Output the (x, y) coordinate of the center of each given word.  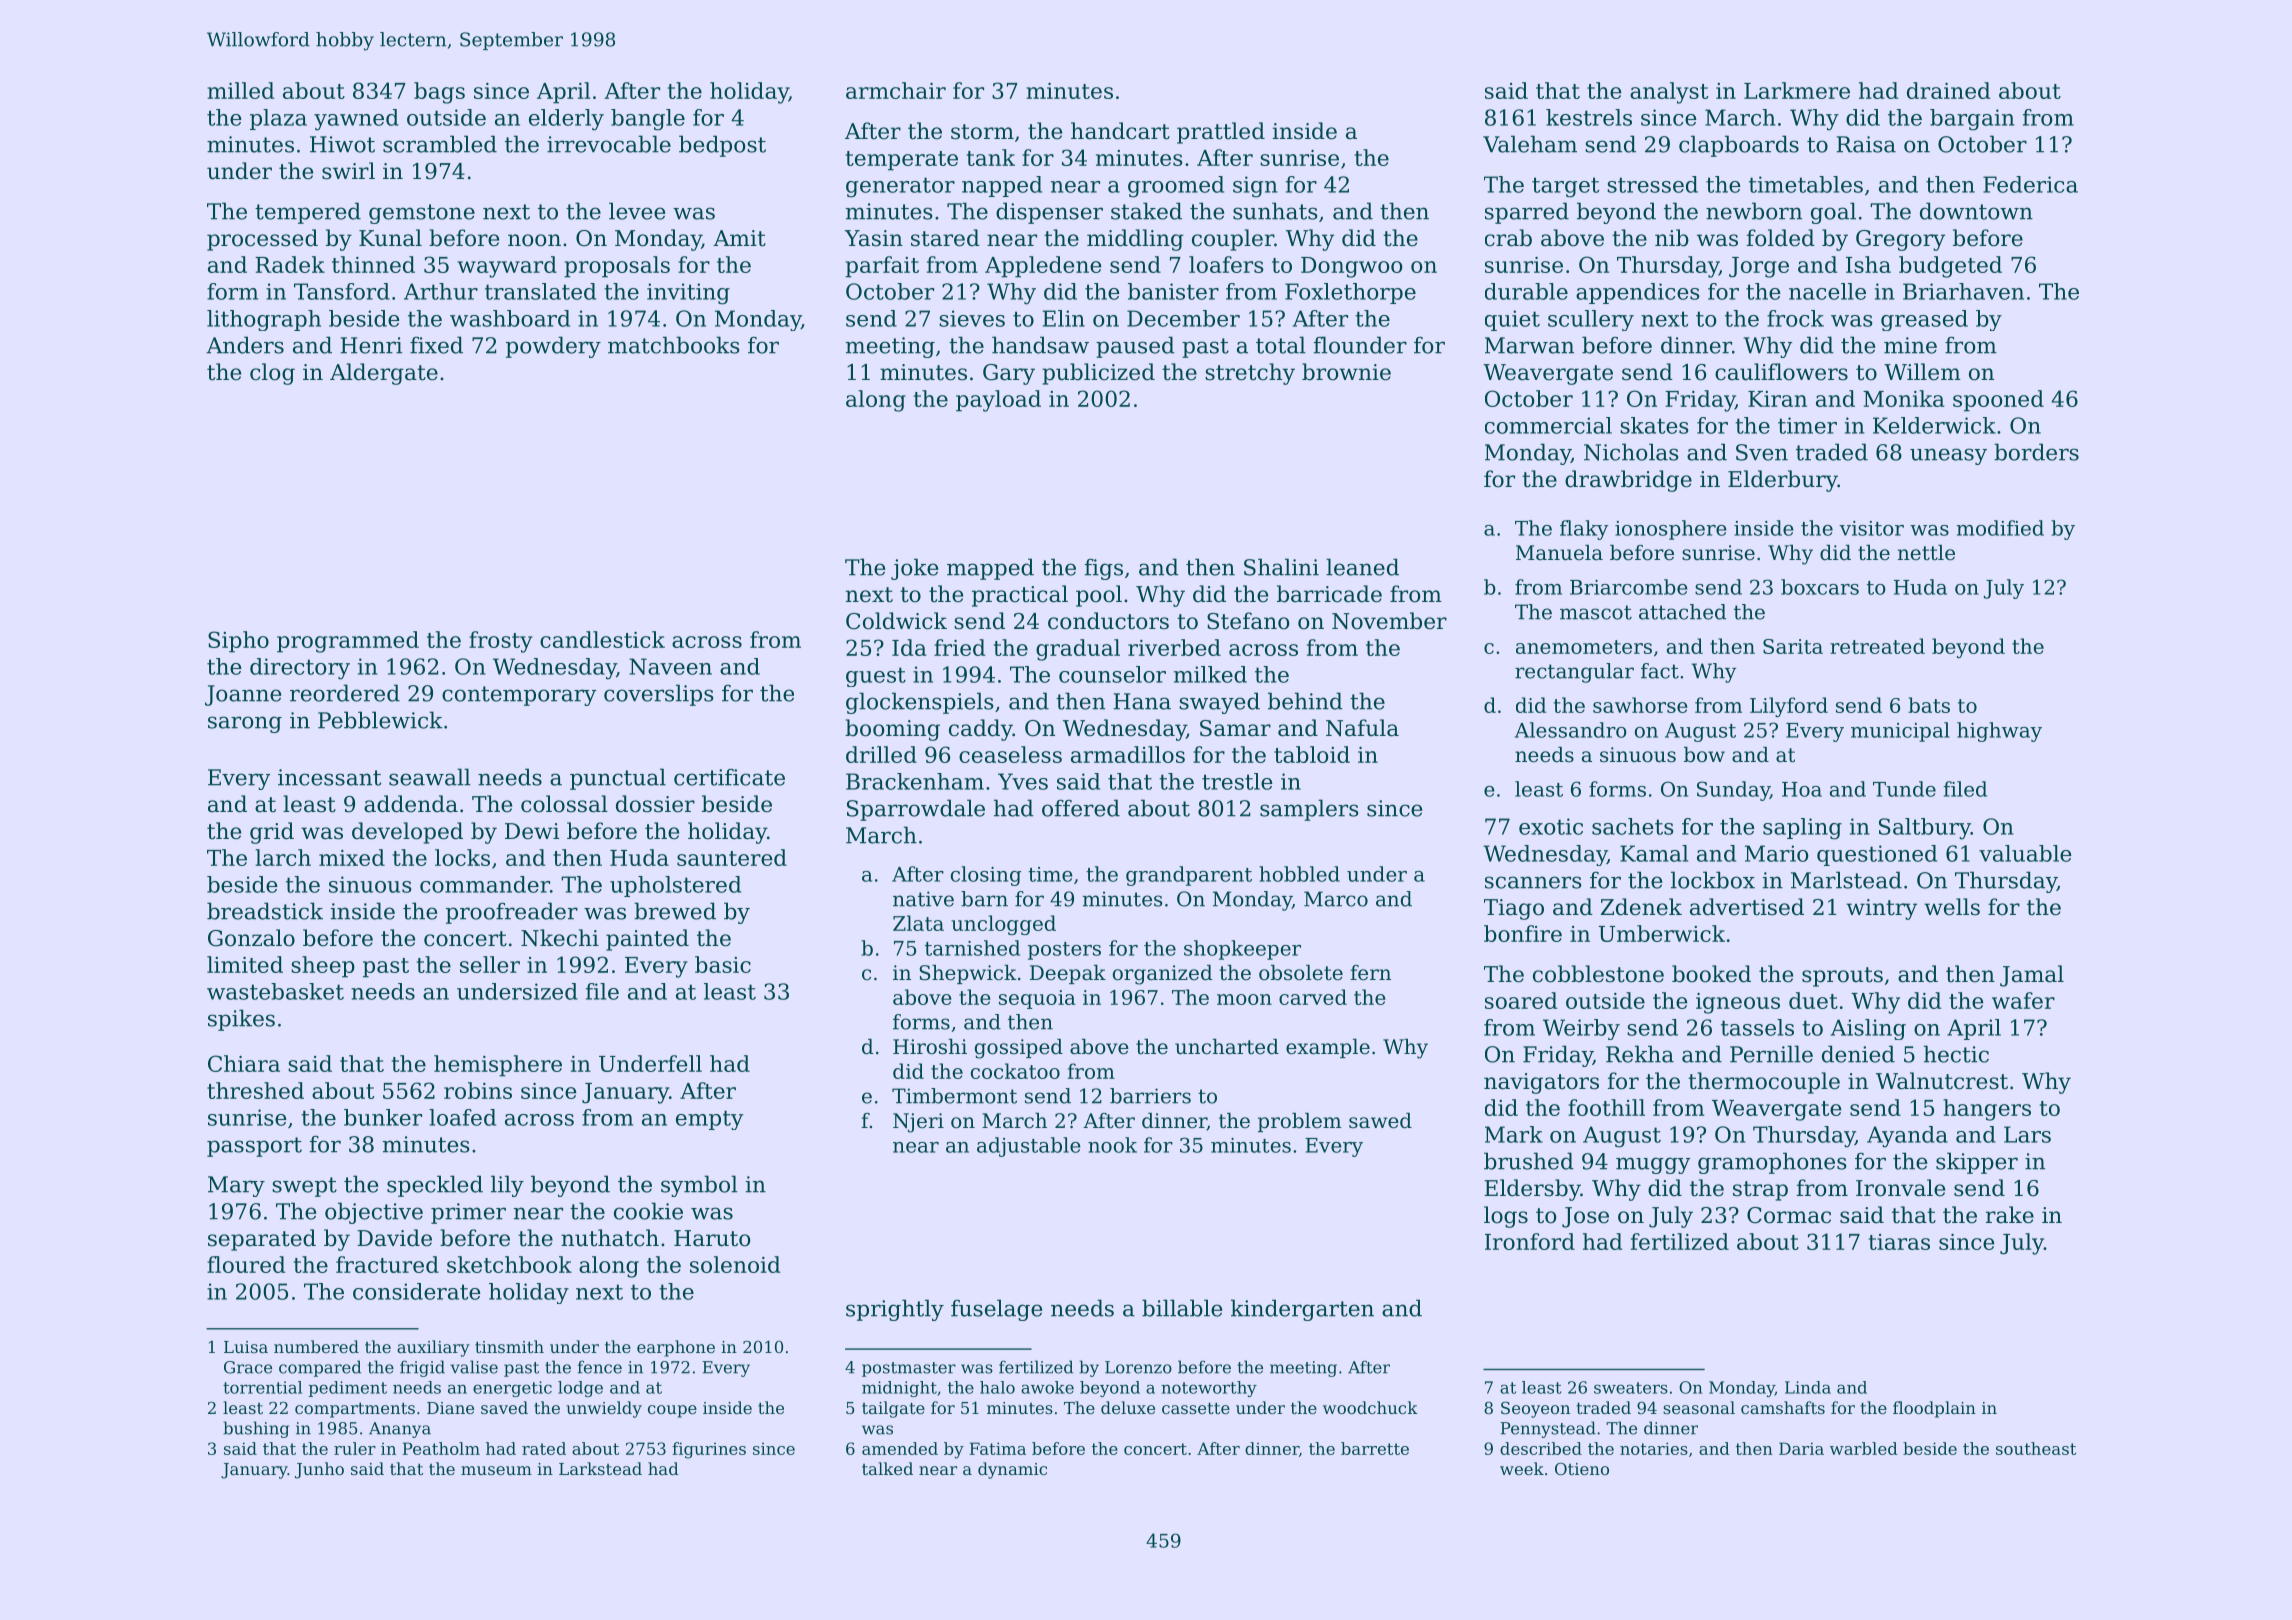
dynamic (1012, 1470)
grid (272, 833)
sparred (1527, 213)
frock (1795, 318)
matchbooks (674, 345)
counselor (1112, 674)
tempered (308, 213)
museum (496, 1470)
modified (2000, 528)
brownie (1346, 372)
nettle (1926, 552)
